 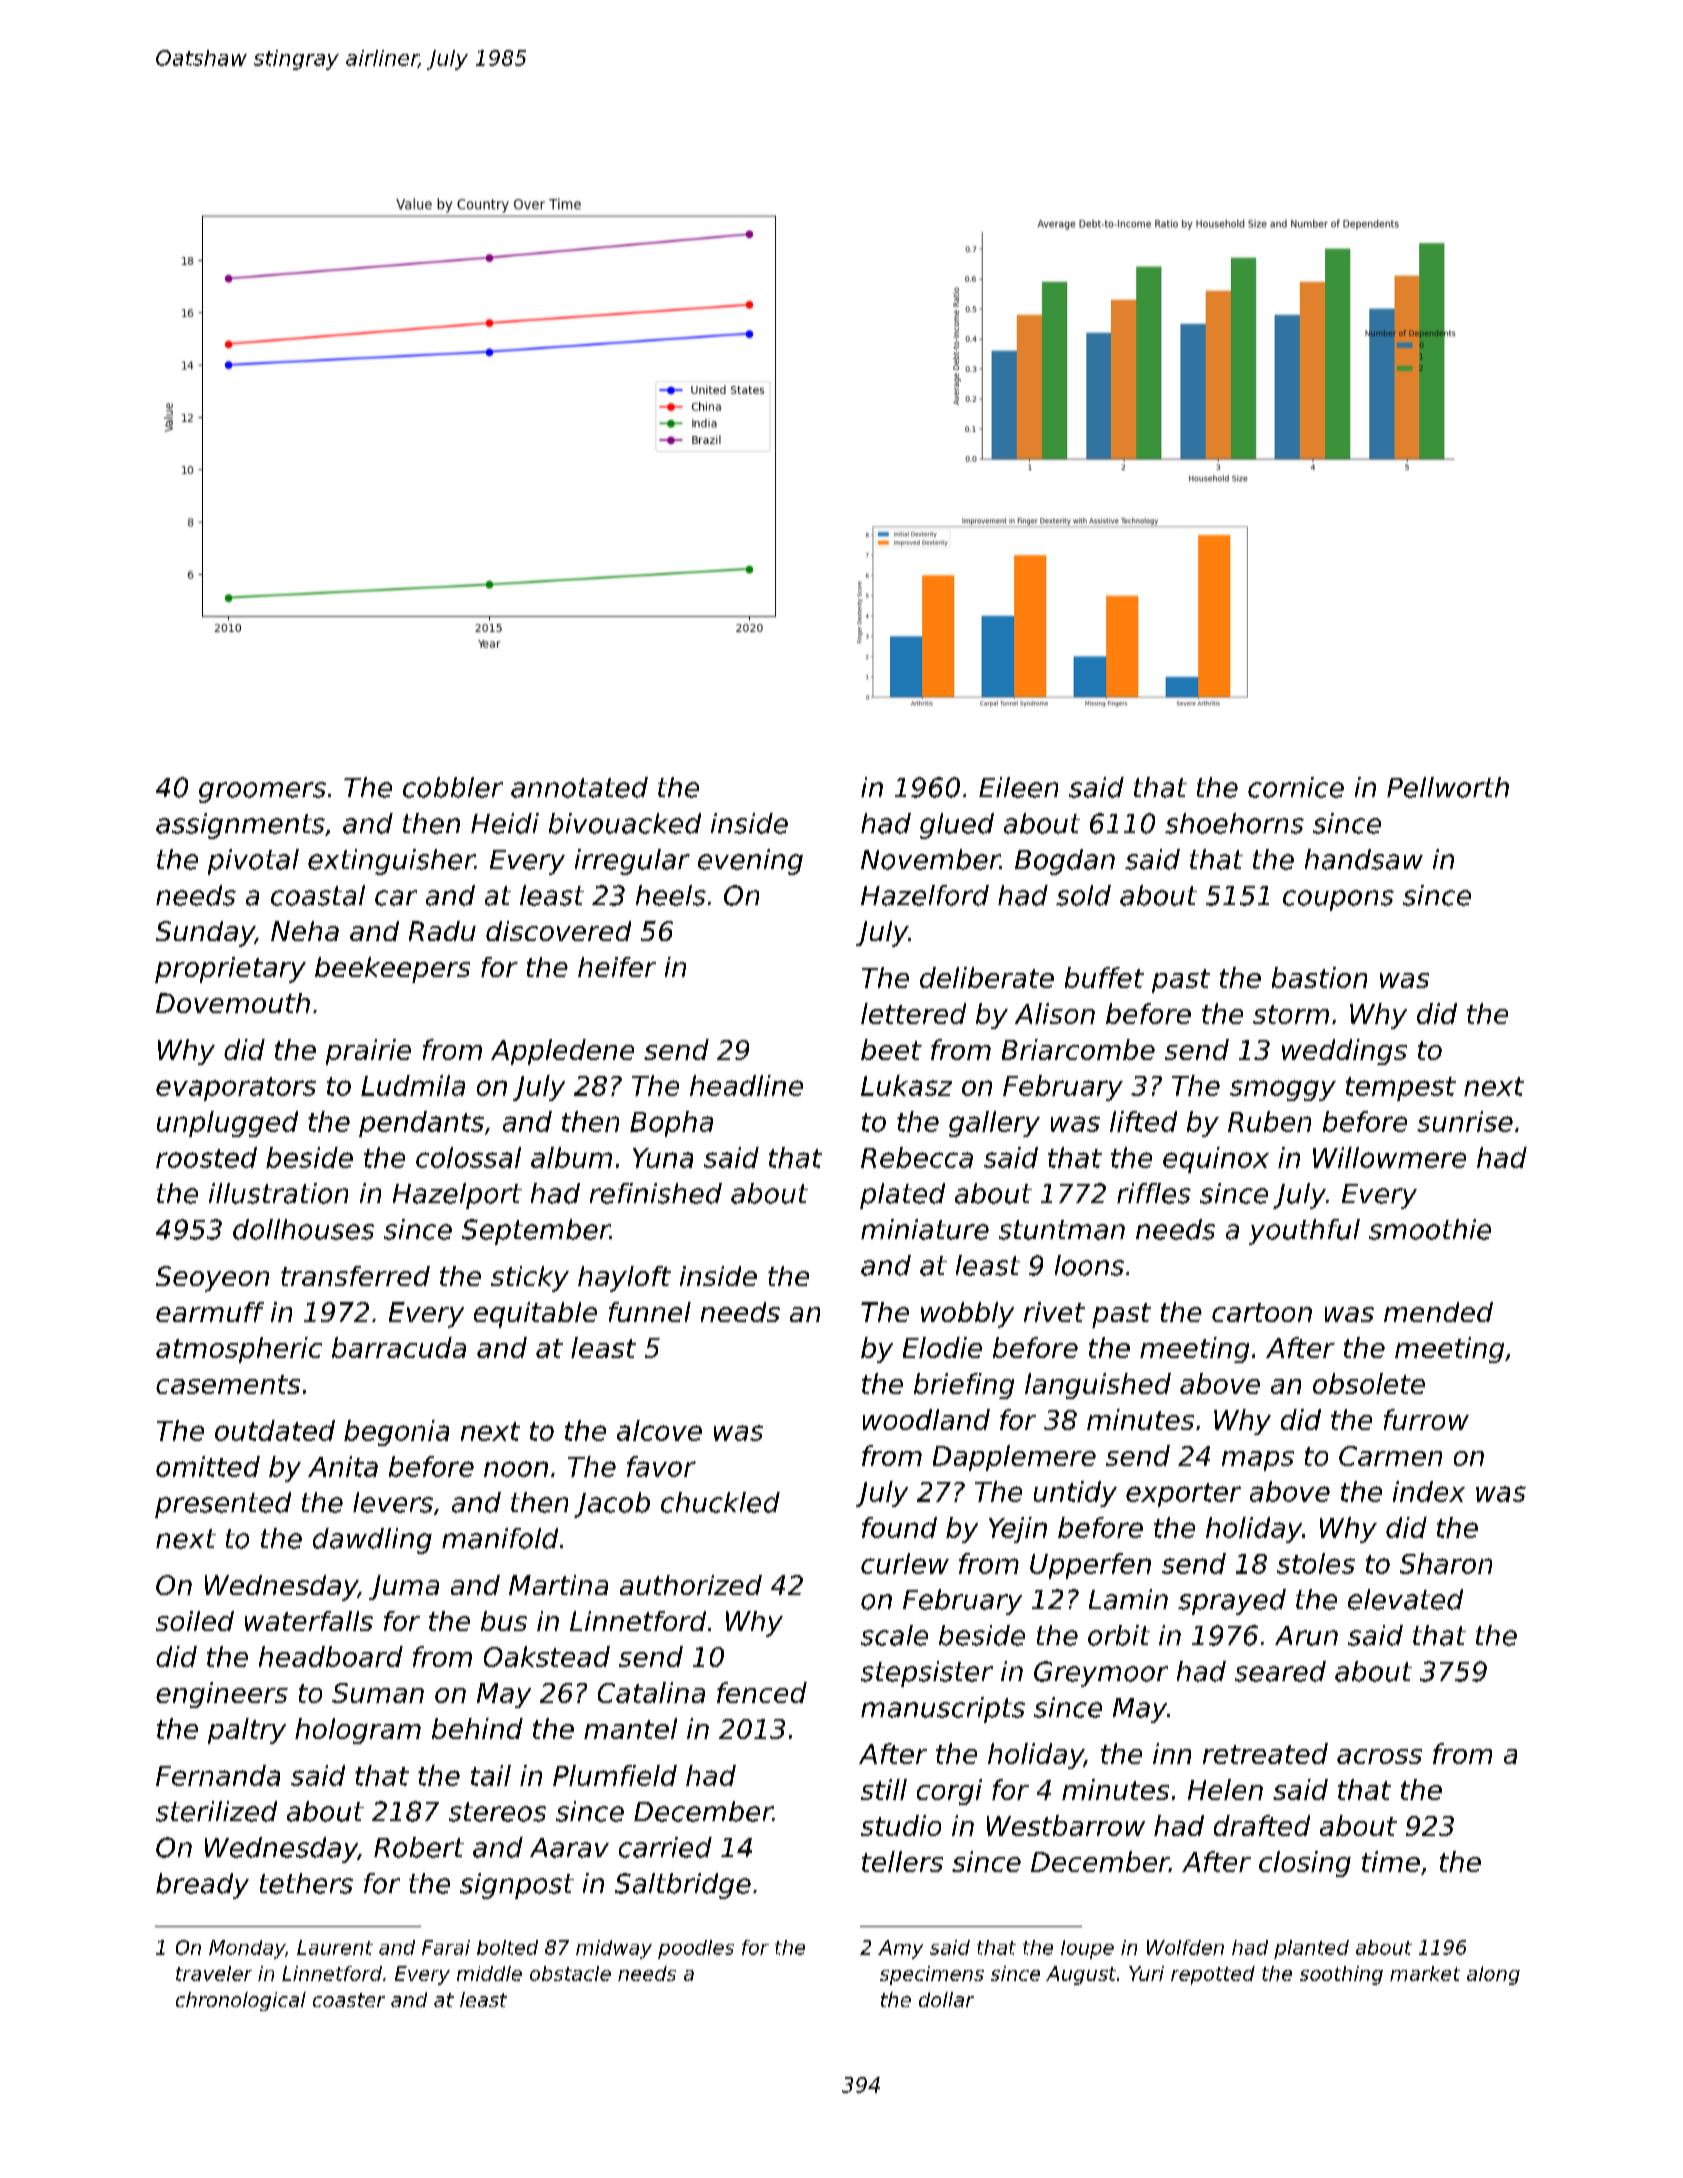 I want to click on shoehorns, so click(x=1234, y=823).
